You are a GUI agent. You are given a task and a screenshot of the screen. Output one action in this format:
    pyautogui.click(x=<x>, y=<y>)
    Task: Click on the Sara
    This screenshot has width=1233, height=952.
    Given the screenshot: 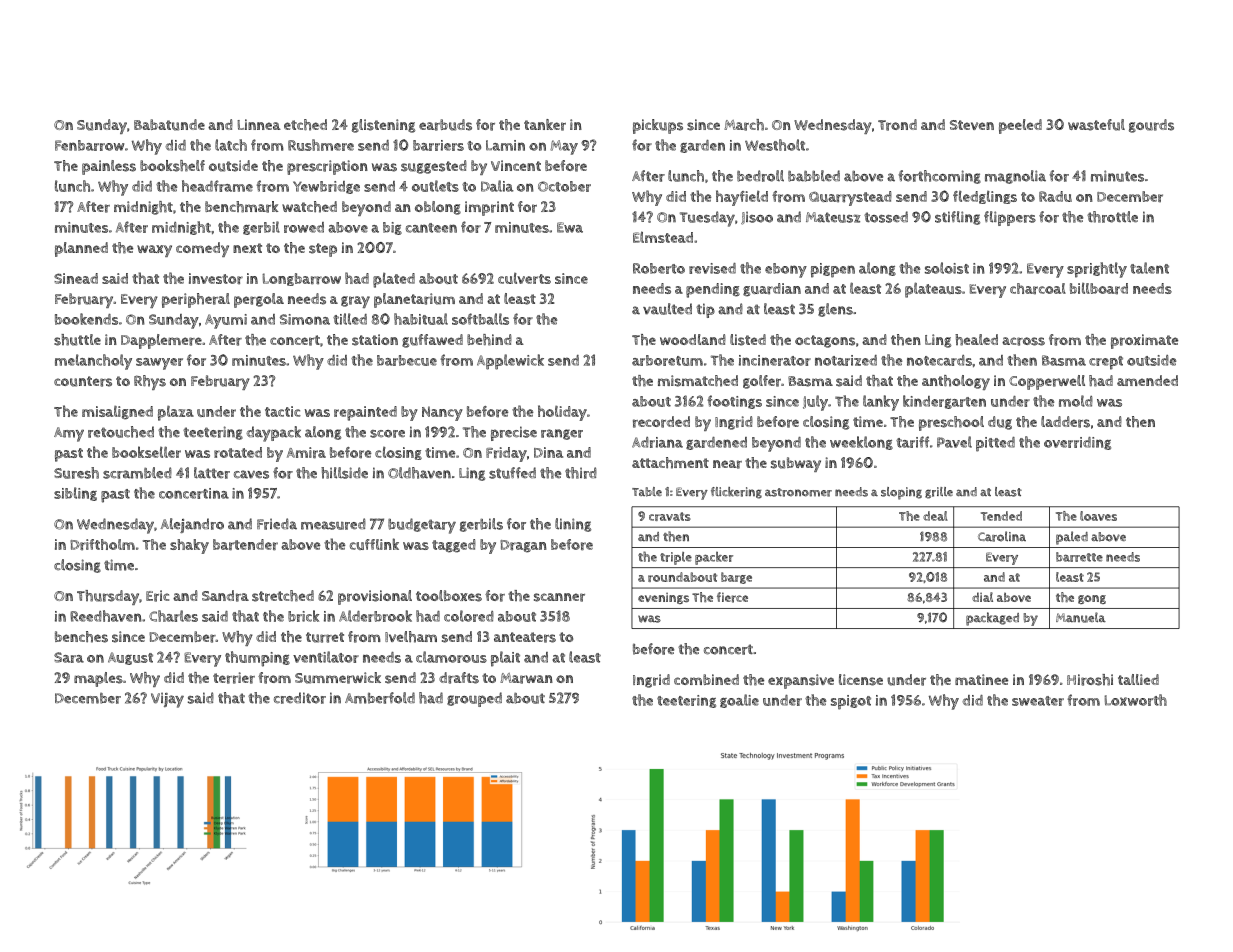 What is the action you would take?
    pyautogui.click(x=69, y=657)
